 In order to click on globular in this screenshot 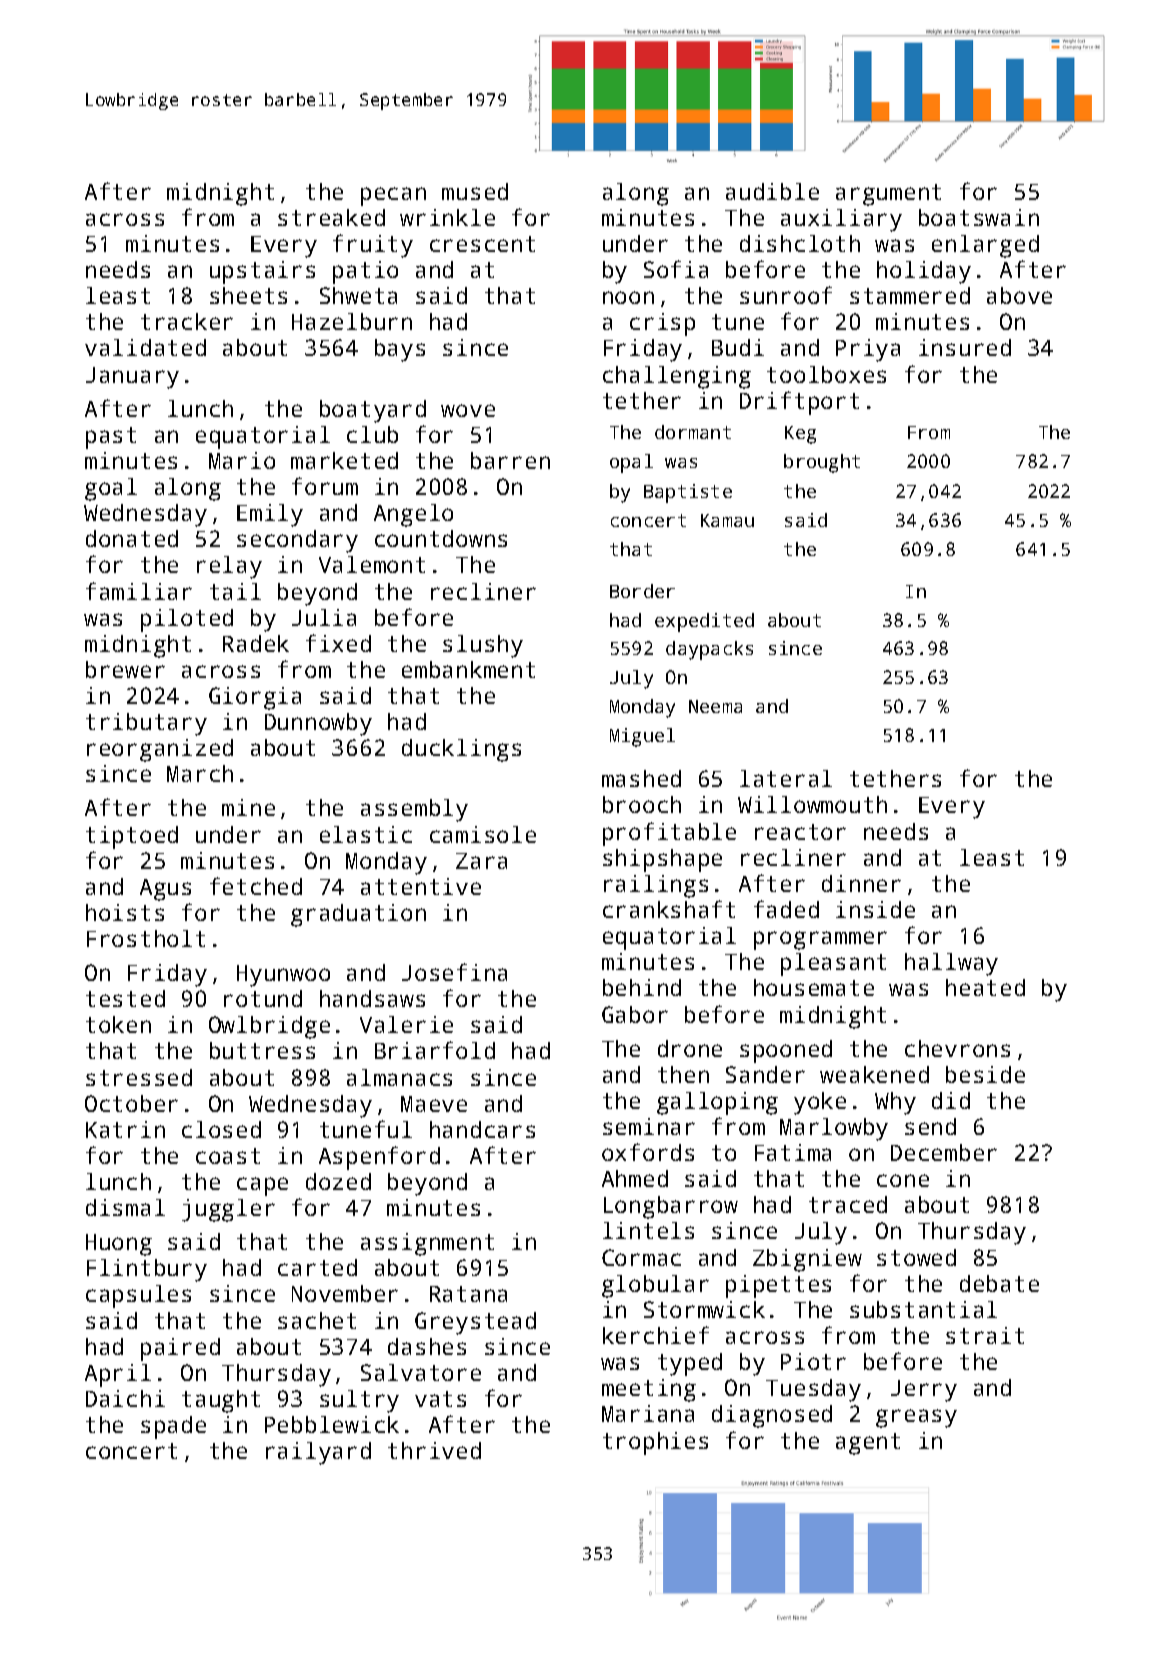, I will do `click(655, 1286)`.
